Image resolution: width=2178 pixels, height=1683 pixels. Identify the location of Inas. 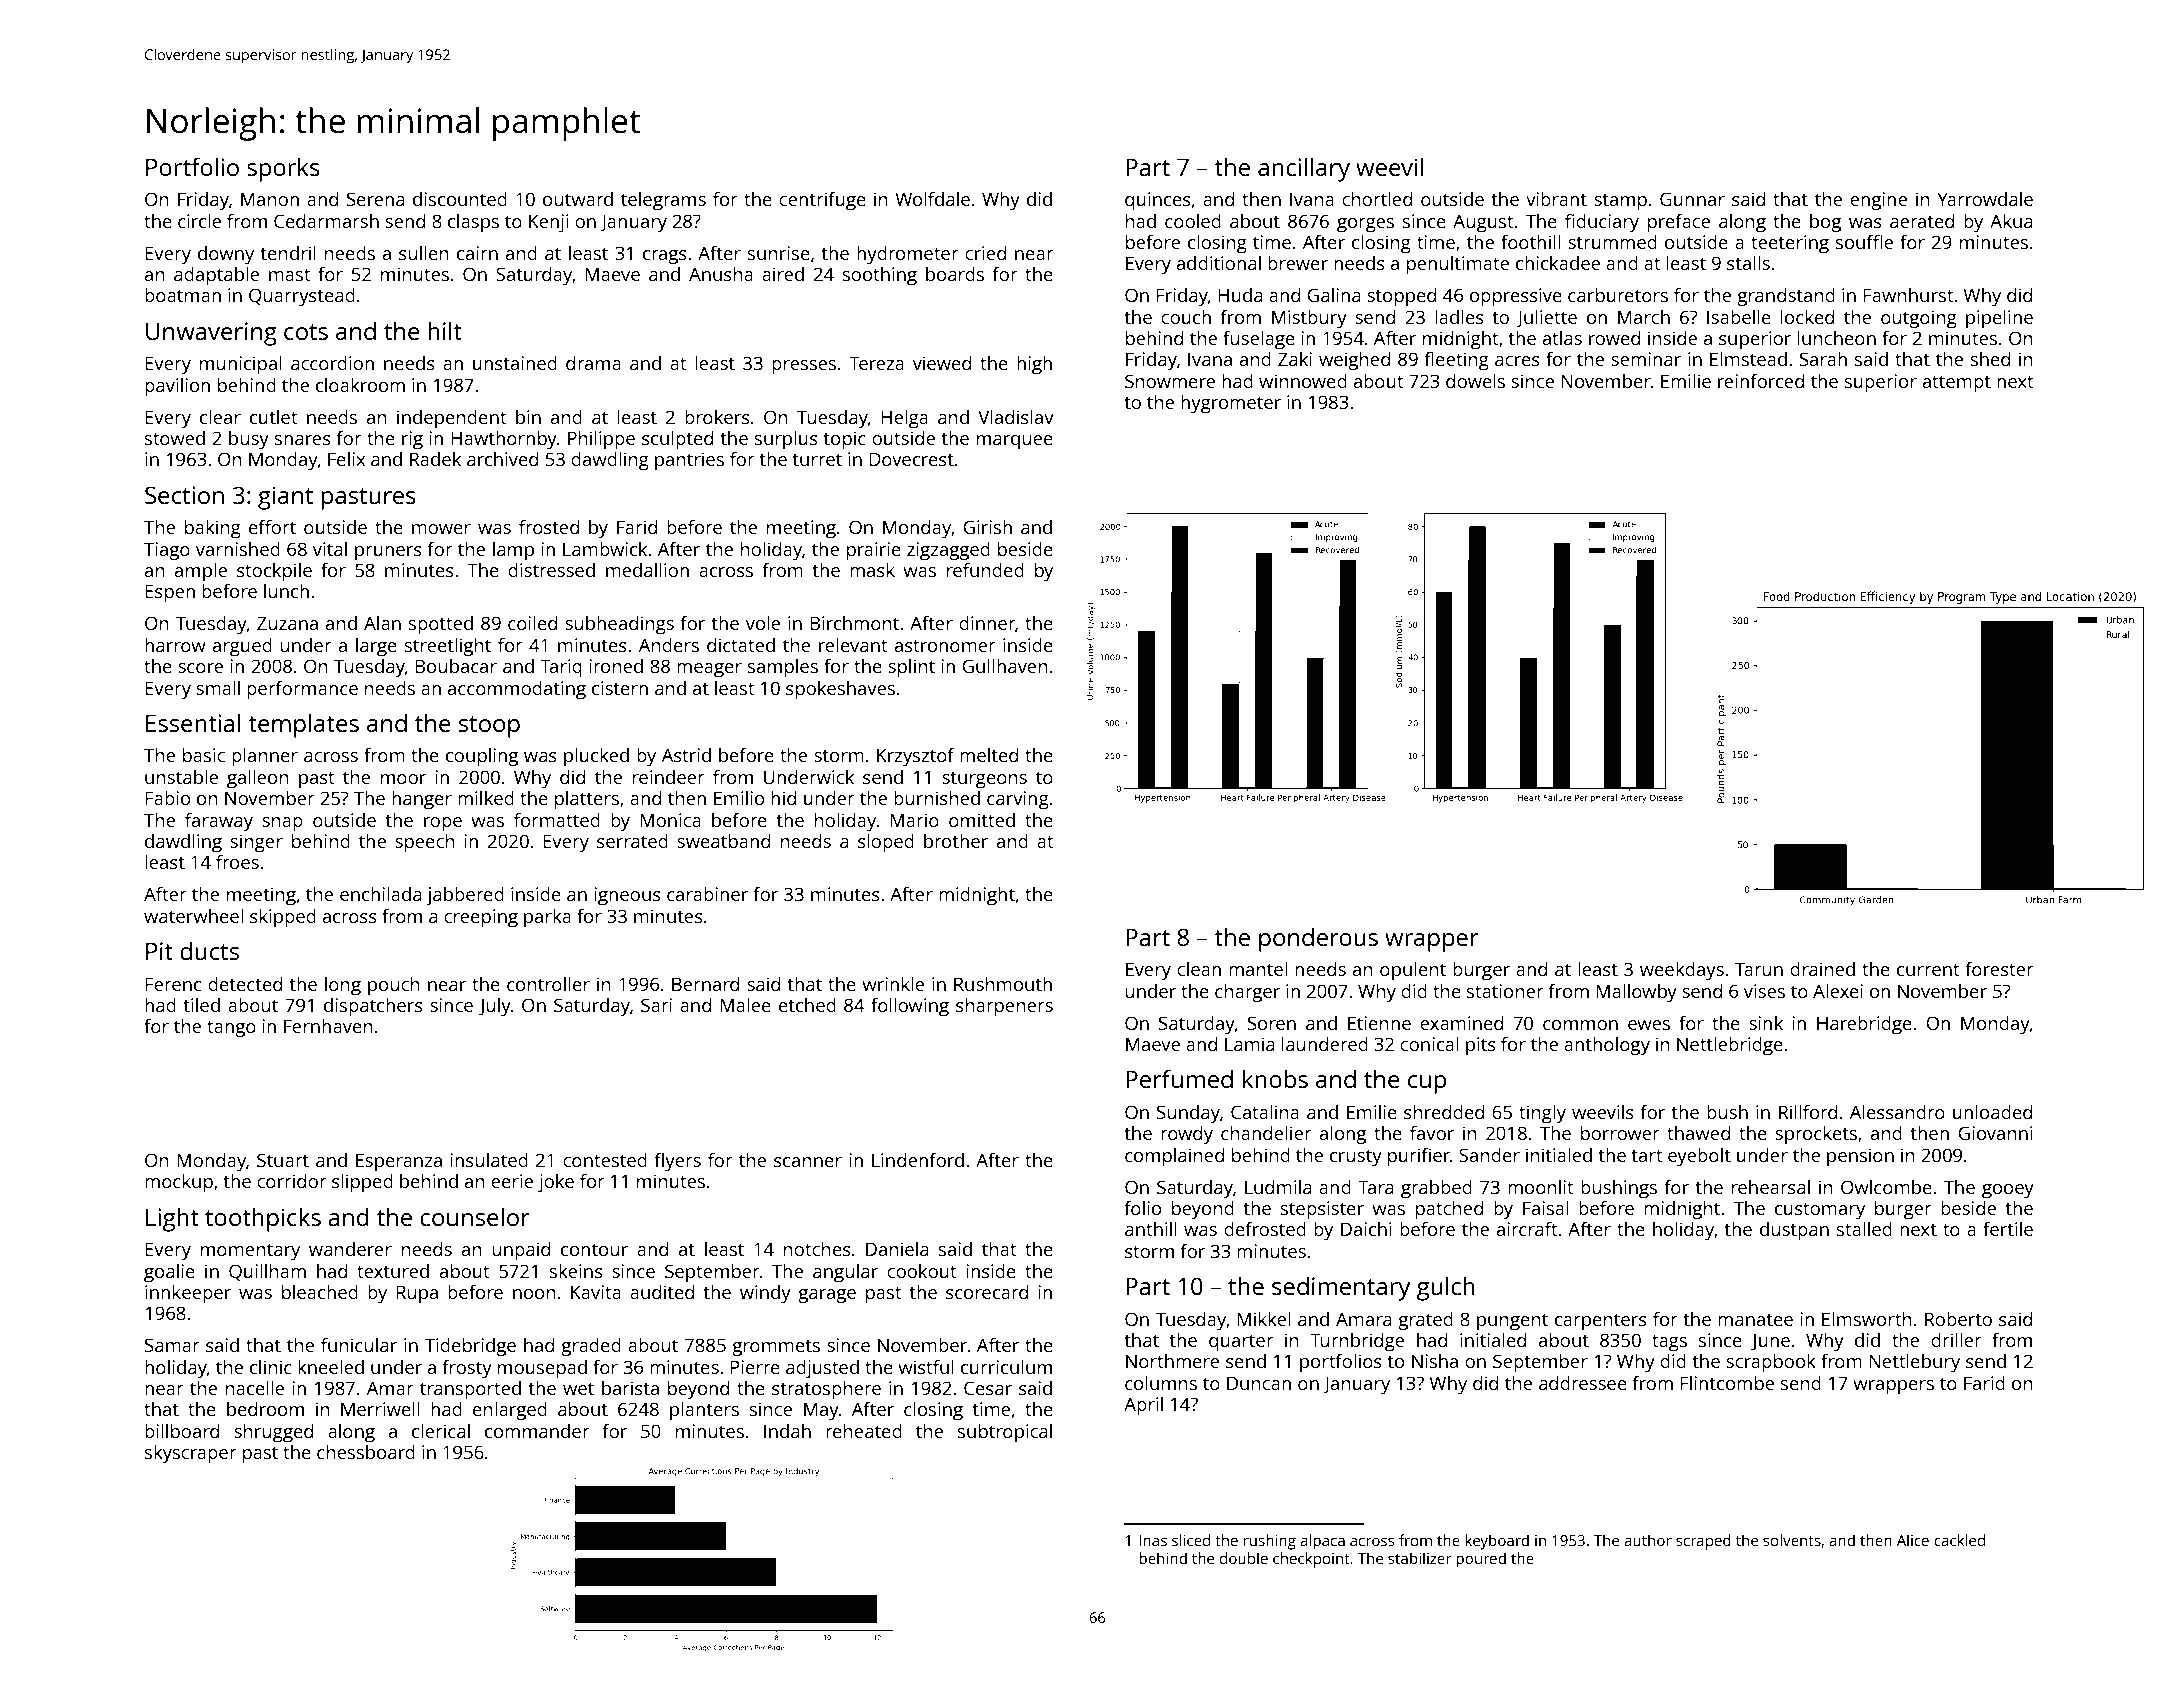
(1153, 1540).
